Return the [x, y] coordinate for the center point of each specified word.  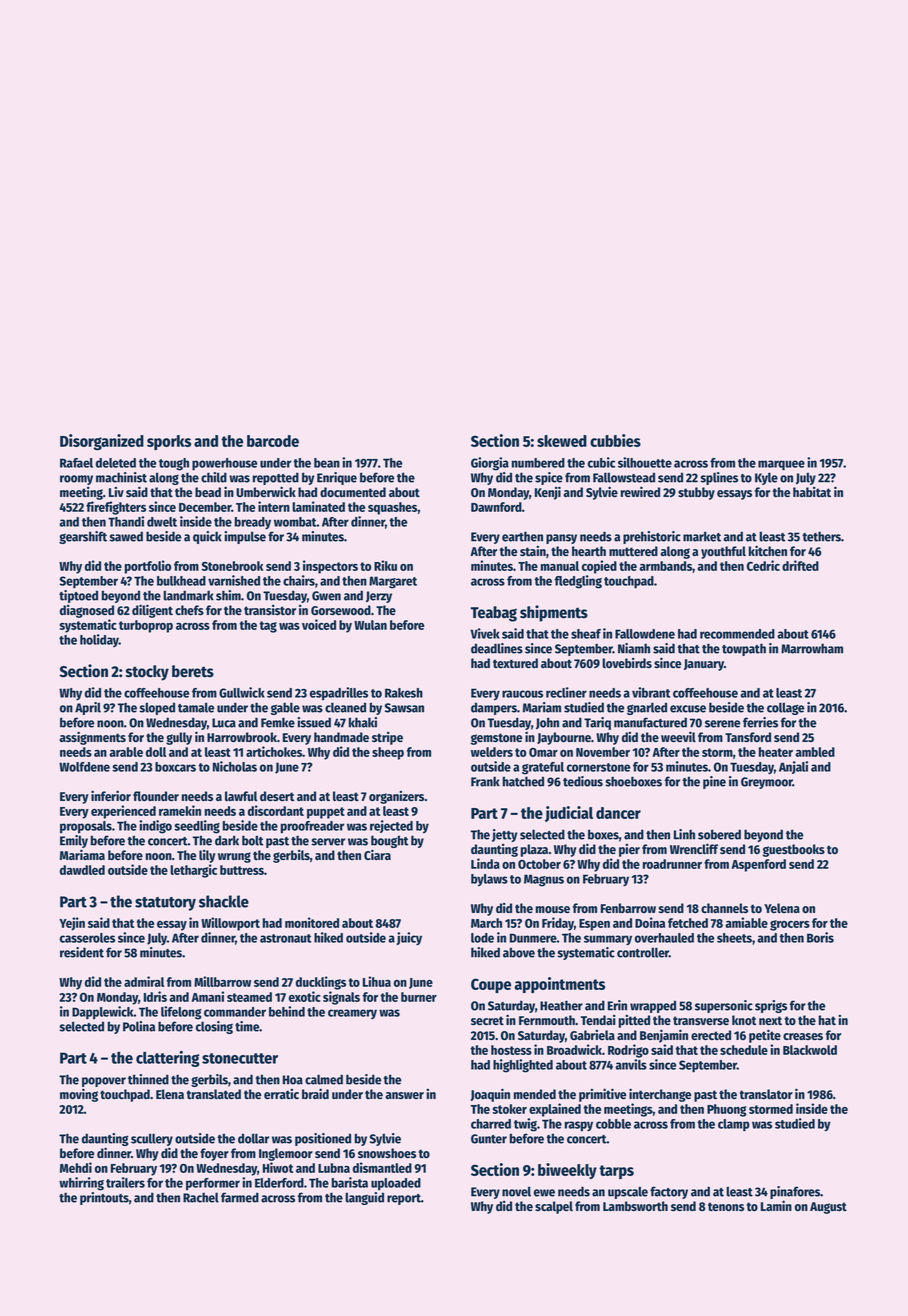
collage [785, 708]
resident [82, 952]
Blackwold [810, 1050]
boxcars [175, 767]
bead [208, 492]
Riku [385, 565]
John [547, 723]
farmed [240, 1197]
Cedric [763, 565]
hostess [511, 1050]
